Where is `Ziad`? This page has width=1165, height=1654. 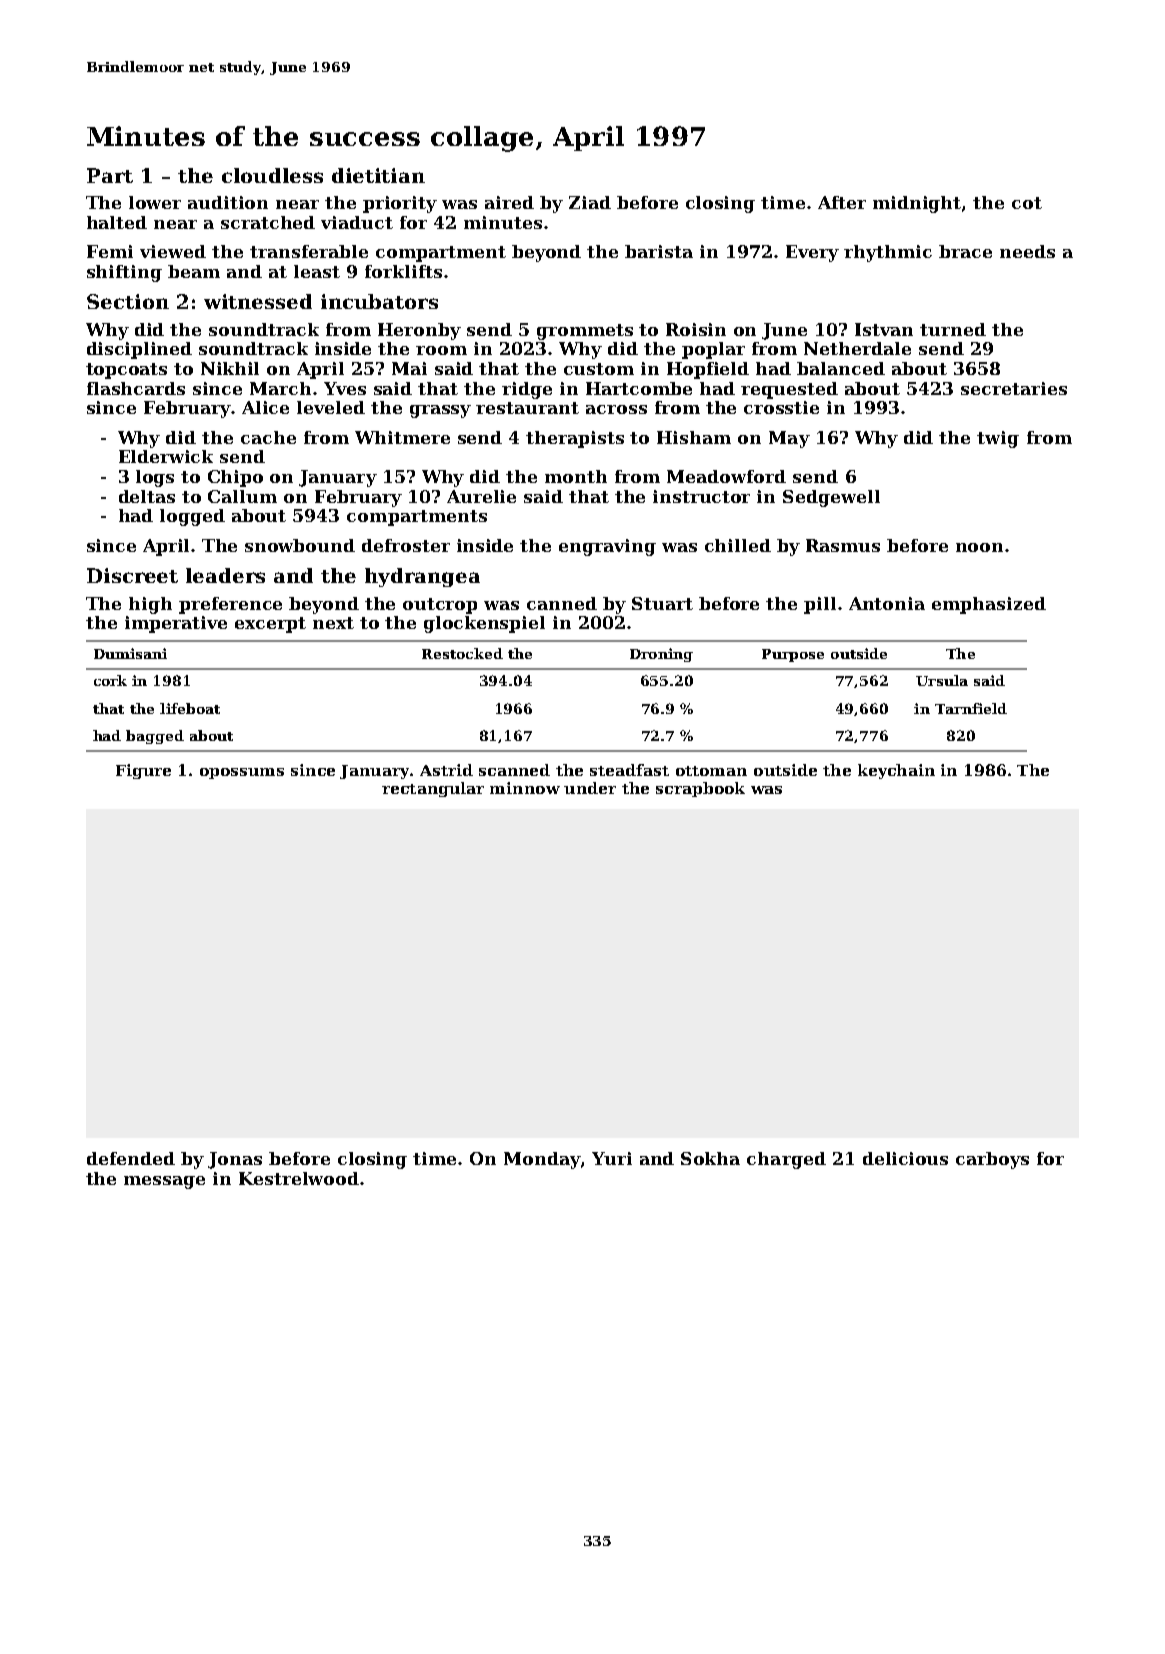
Ziad is located at coordinates (590, 202).
